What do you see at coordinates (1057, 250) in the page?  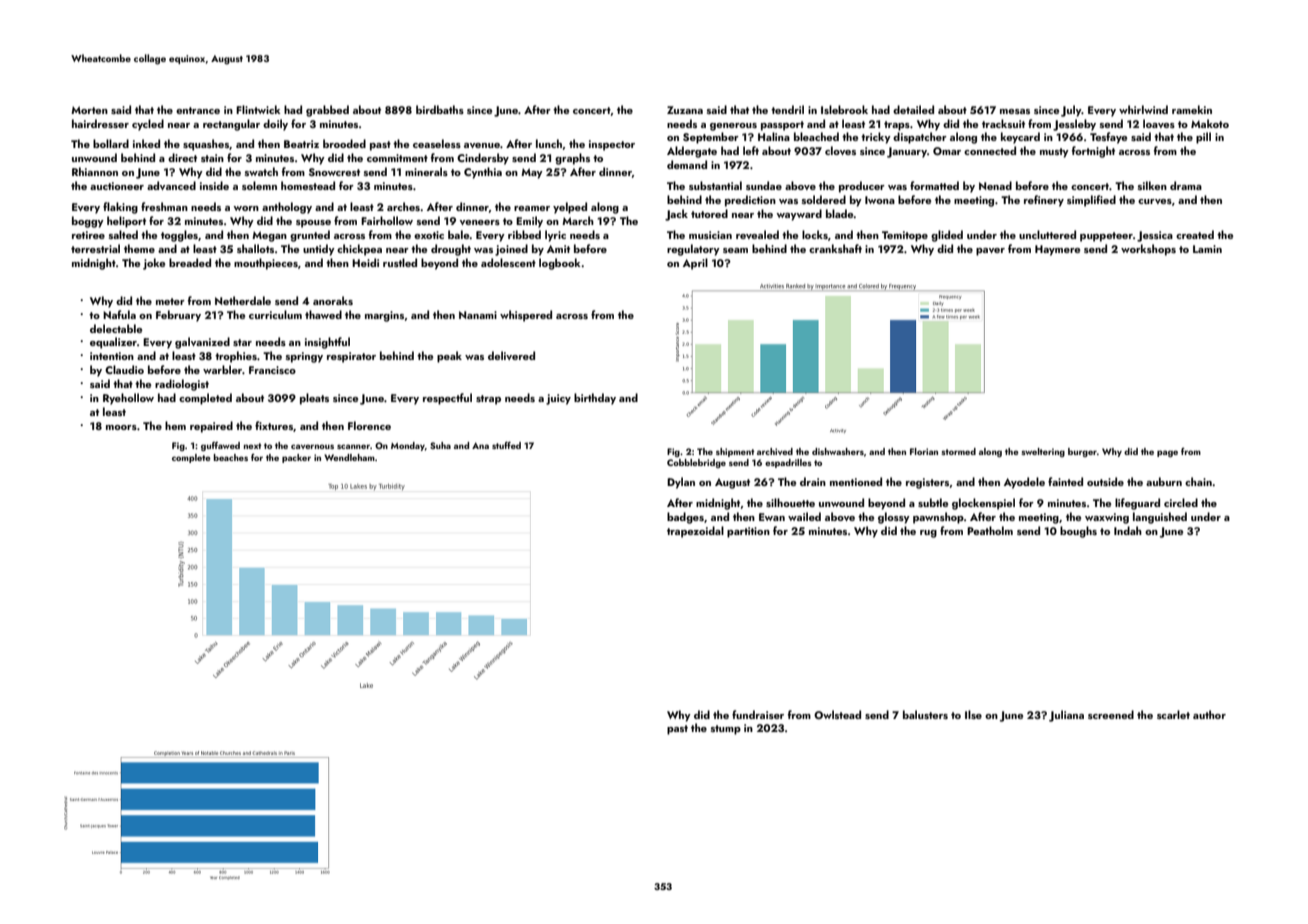 I see `Haymere` at bounding box center [1057, 250].
